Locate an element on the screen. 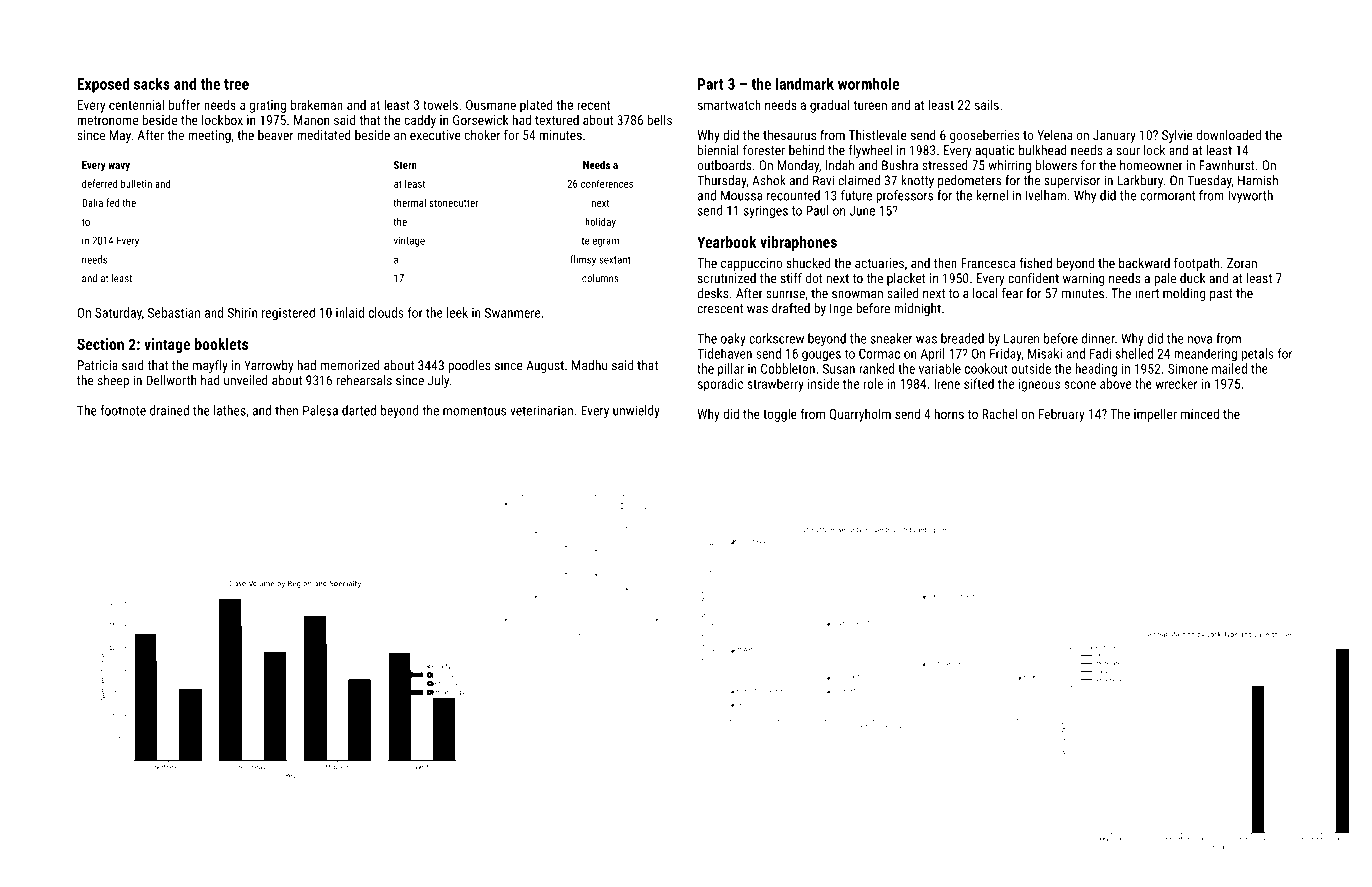 The width and height of the screenshot is (1372, 887). wormhole is located at coordinates (868, 83).
